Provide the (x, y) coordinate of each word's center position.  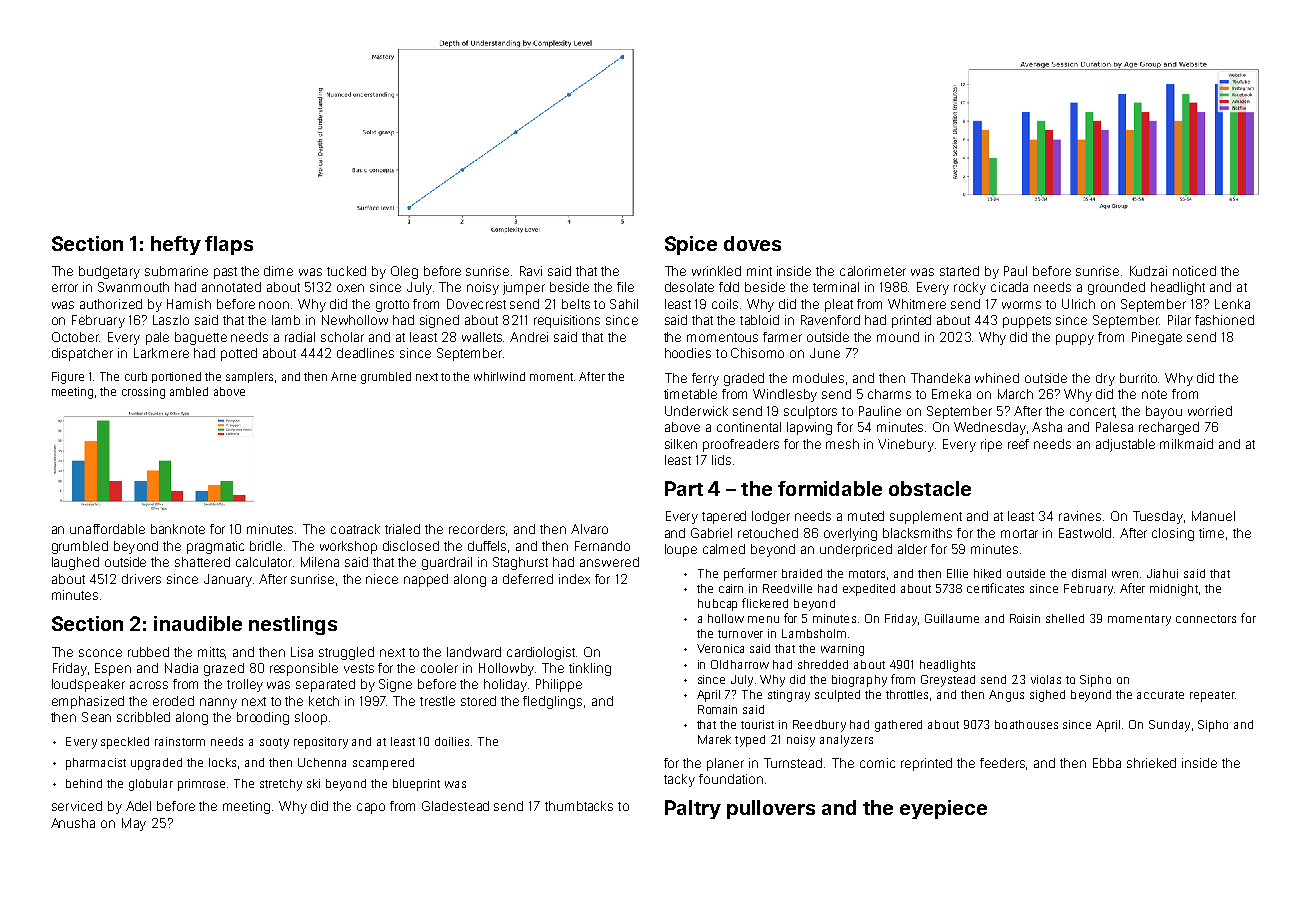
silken (681, 444)
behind (84, 783)
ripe (991, 445)
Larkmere (161, 353)
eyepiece (943, 809)
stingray (789, 696)
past (225, 273)
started (959, 271)
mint (759, 271)
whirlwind (499, 376)
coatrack (355, 529)
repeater (1212, 696)
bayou (1164, 412)
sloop (311, 718)
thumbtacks (579, 806)
